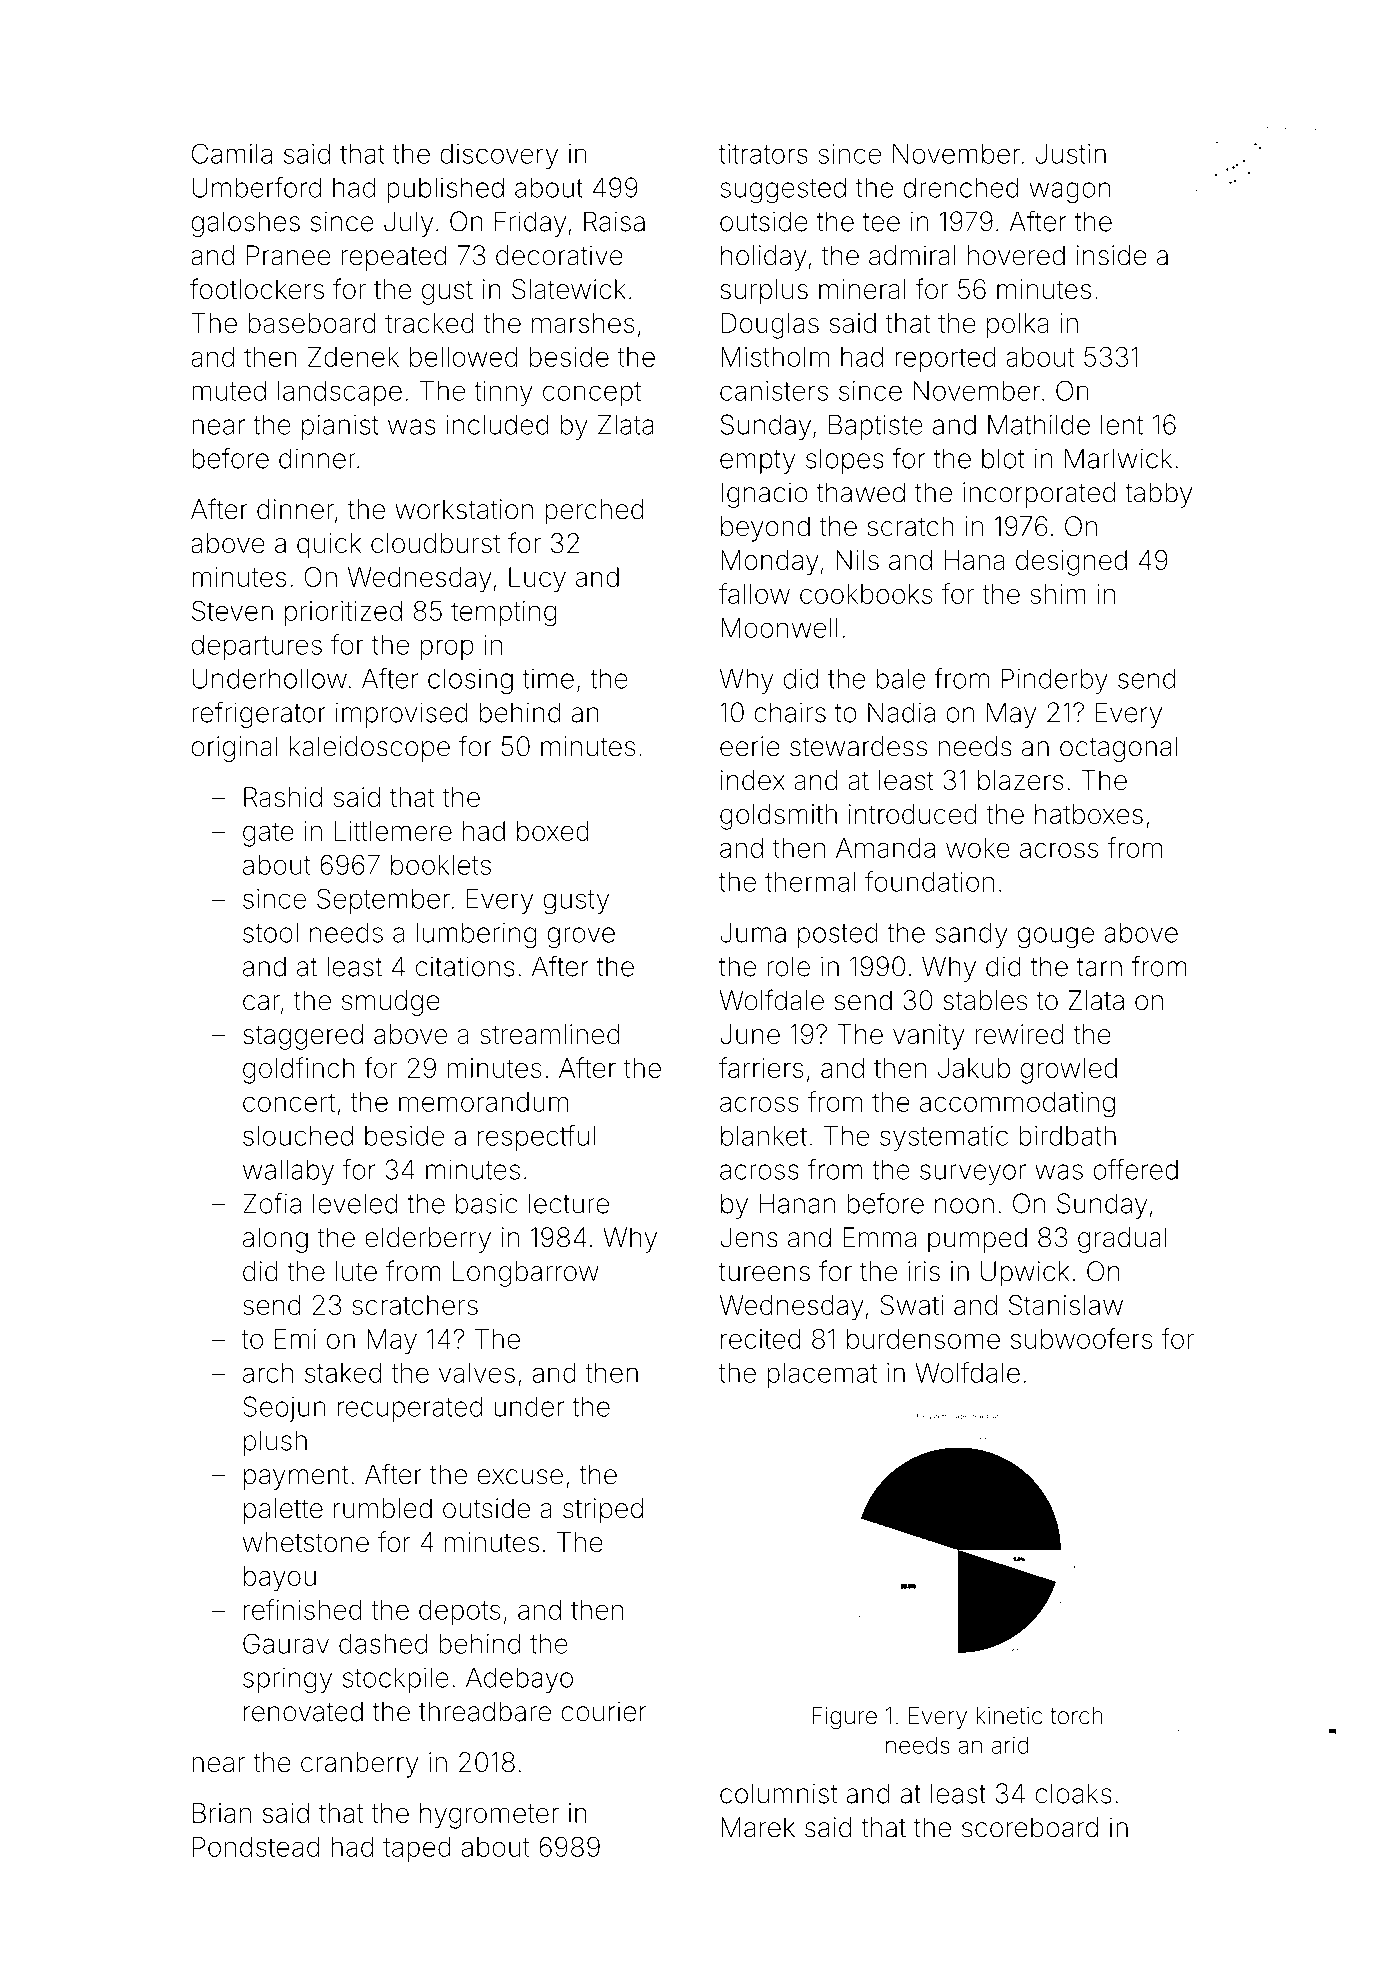 The width and height of the document is (1386, 1969). Describe the element at coordinates (553, 831) in the document. I see `boxed` at that location.
